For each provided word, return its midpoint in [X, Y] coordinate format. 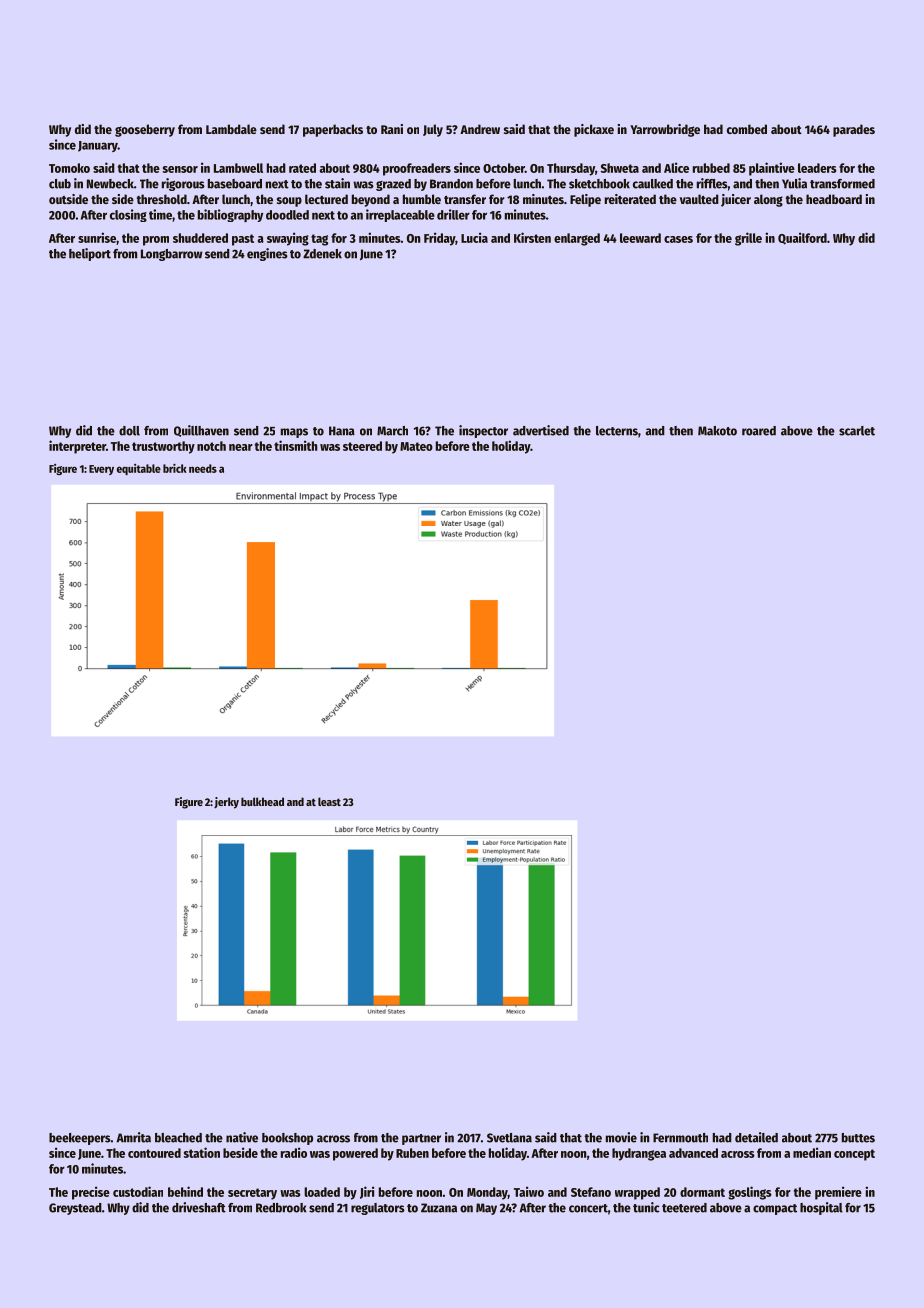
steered [362, 446]
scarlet [857, 431]
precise [91, 1193]
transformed [842, 184]
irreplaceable [400, 215]
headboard [834, 199]
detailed [756, 1137]
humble [422, 199]
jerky [226, 803]
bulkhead [262, 801]
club [60, 184]
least [329, 801]
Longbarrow [172, 255]
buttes [858, 1138]
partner [421, 1139]
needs [203, 468]
